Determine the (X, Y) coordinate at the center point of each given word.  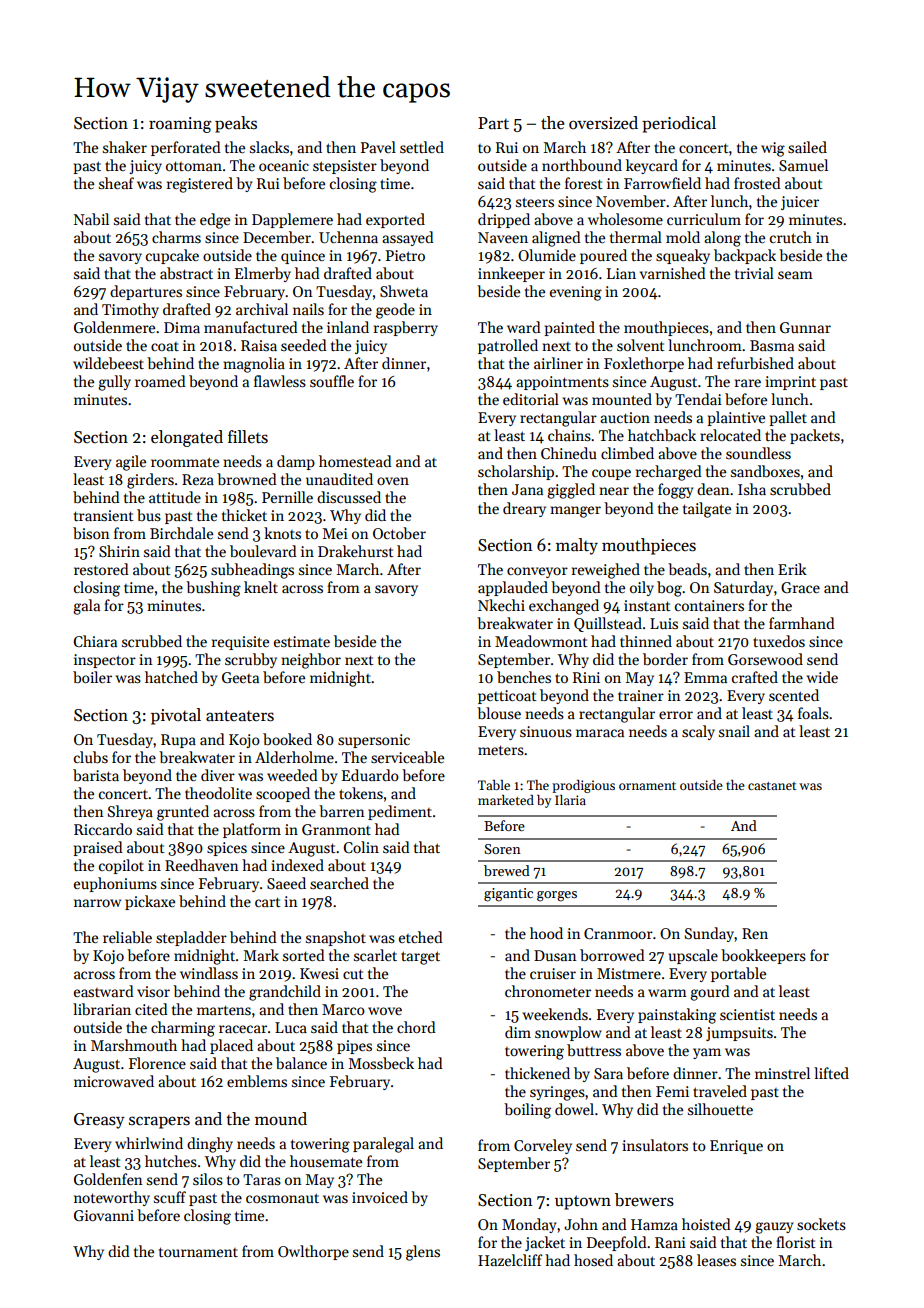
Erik (792, 569)
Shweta (404, 291)
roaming (180, 125)
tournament (198, 1252)
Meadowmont (541, 641)
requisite (240, 643)
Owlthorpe (313, 1252)
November (631, 201)
